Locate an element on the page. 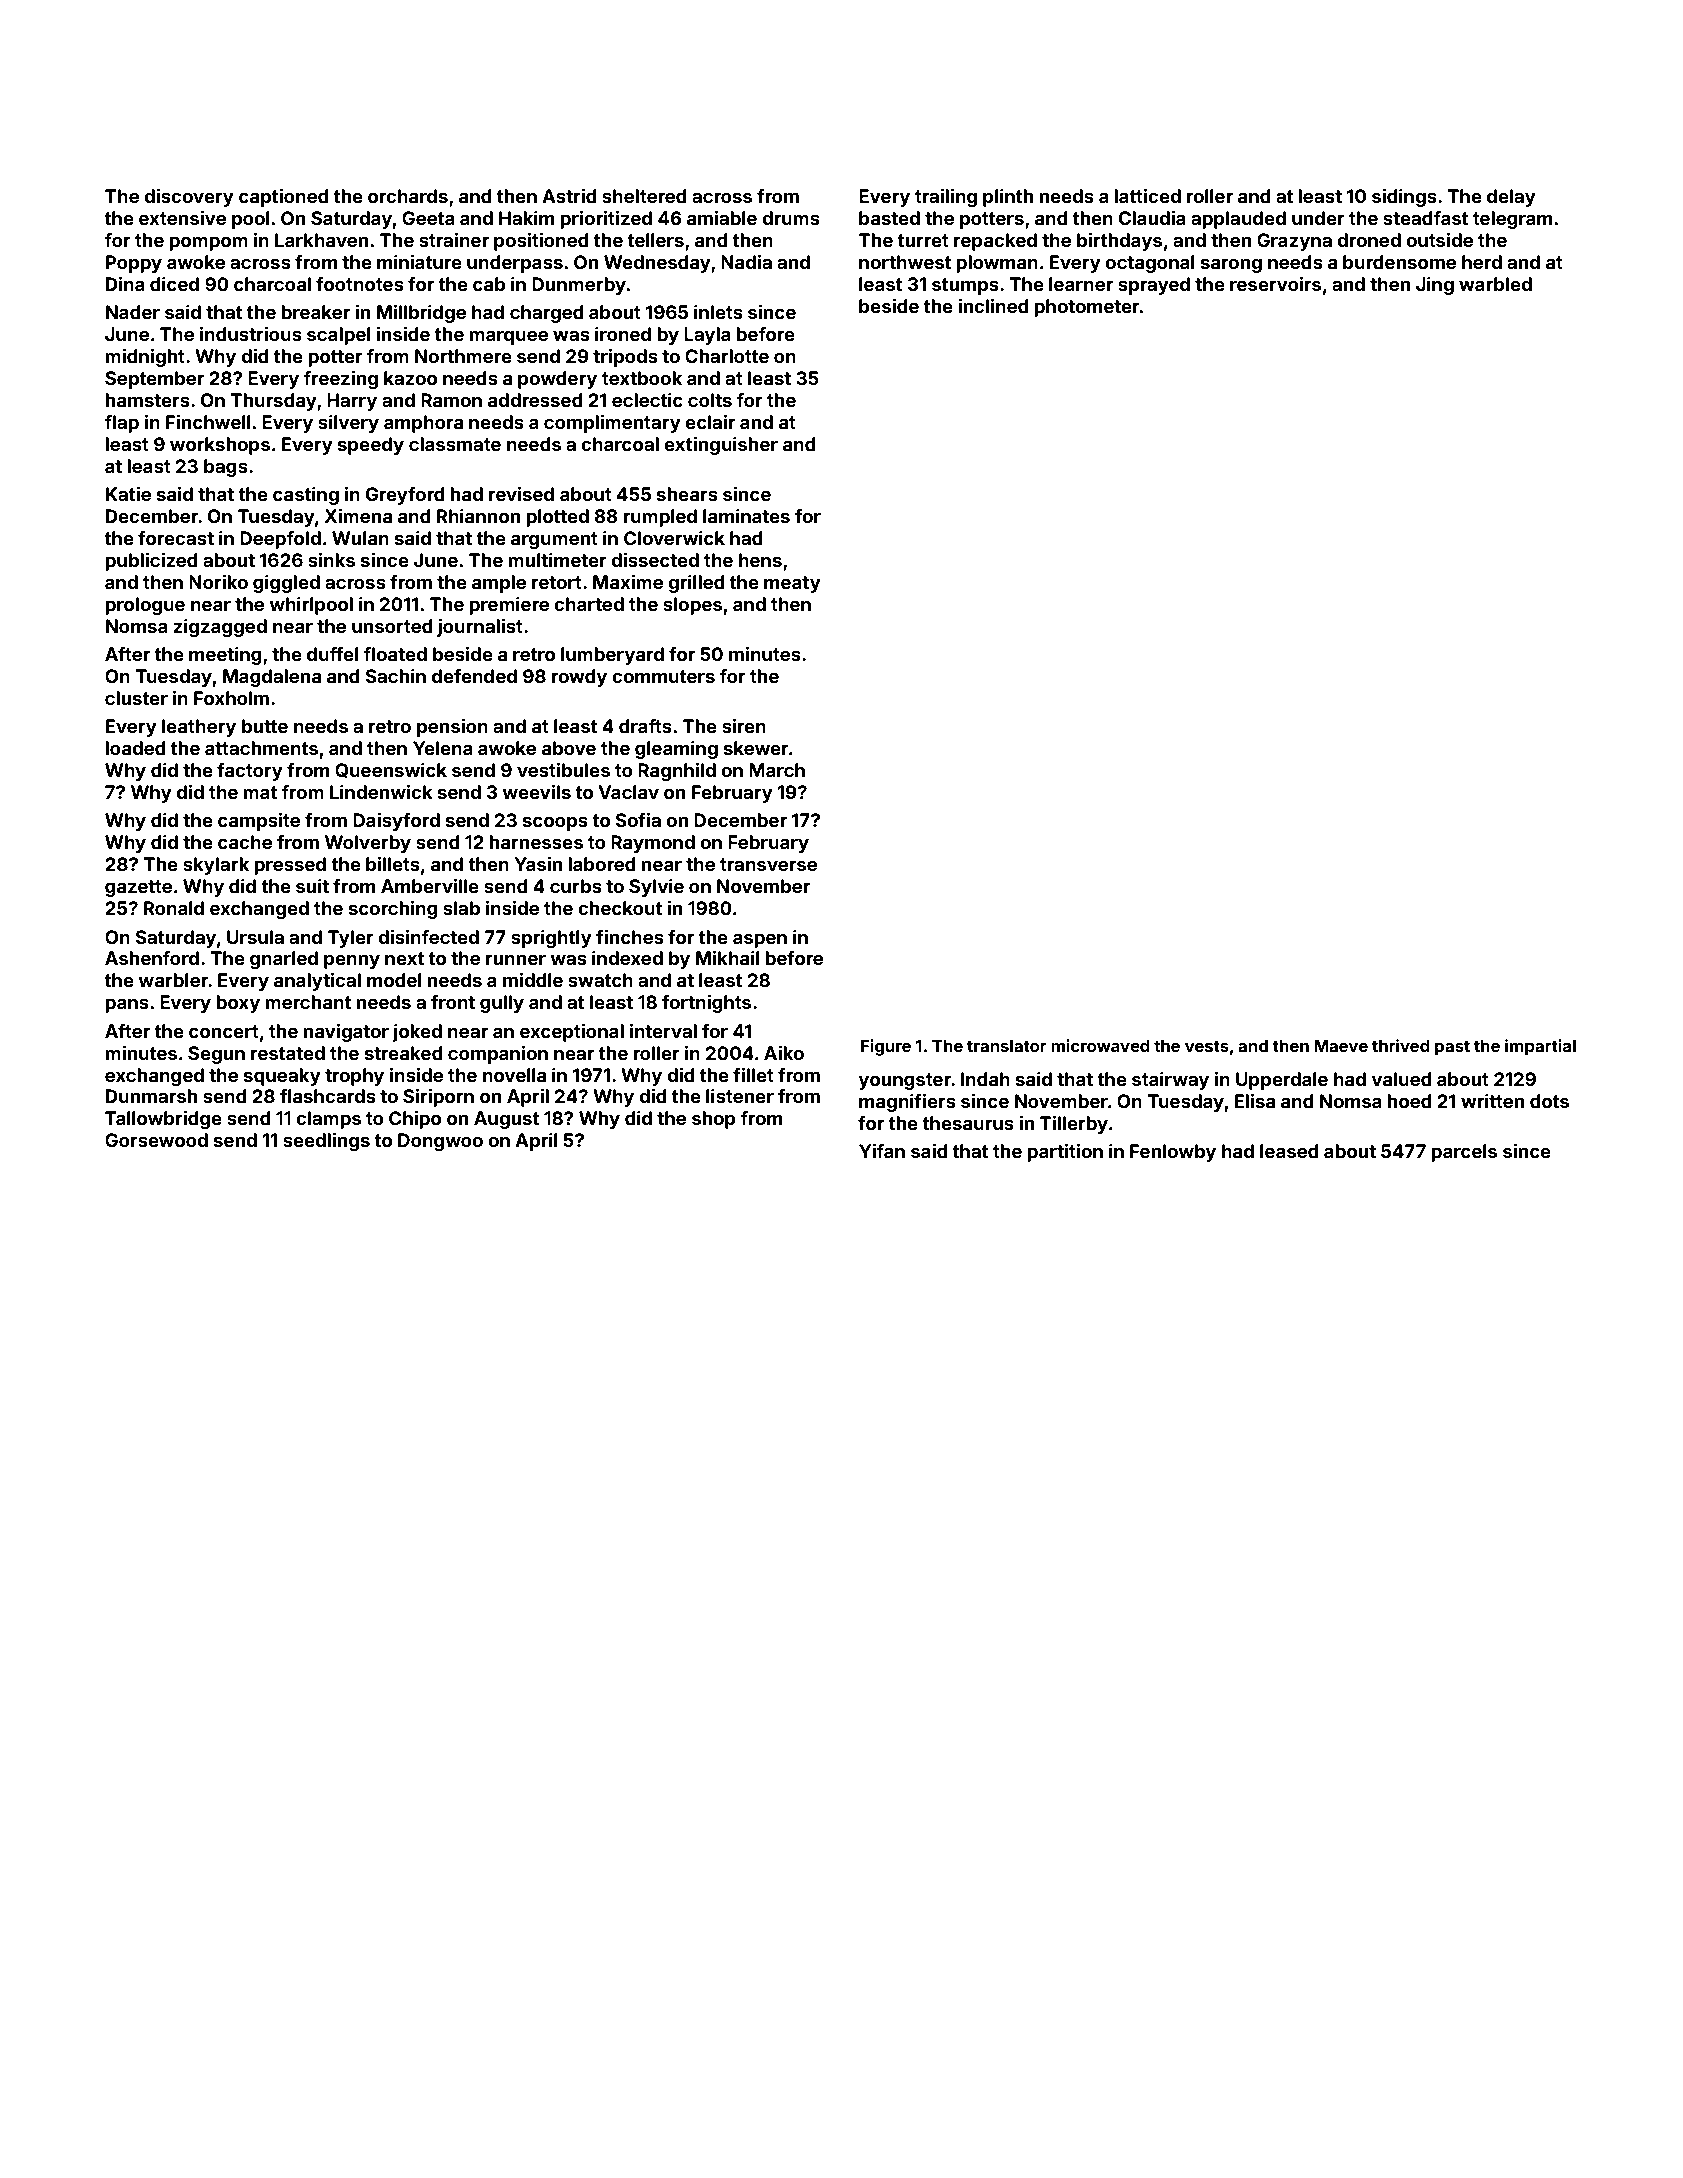 Image resolution: width=1683 pixels, height=2178 pixels. cache is located at coordinates (245, 842).
